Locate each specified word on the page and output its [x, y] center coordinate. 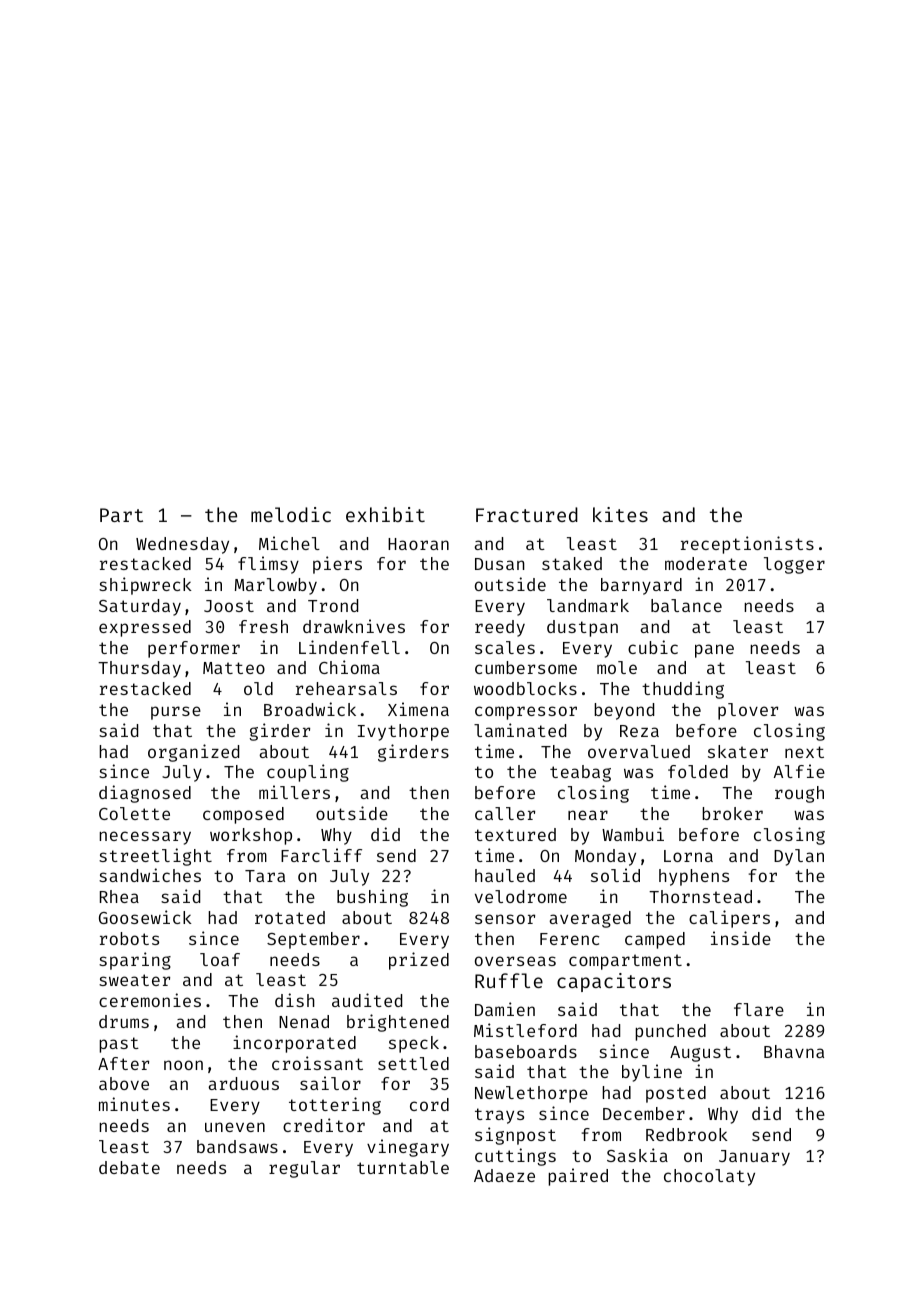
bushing [372, 898]
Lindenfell [349, 647]
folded [698, 771]
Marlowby [276, 586]
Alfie [799, 771]
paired [578, 1177]
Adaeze [504, 1175]
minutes [134, 1104]
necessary [145, 838]
